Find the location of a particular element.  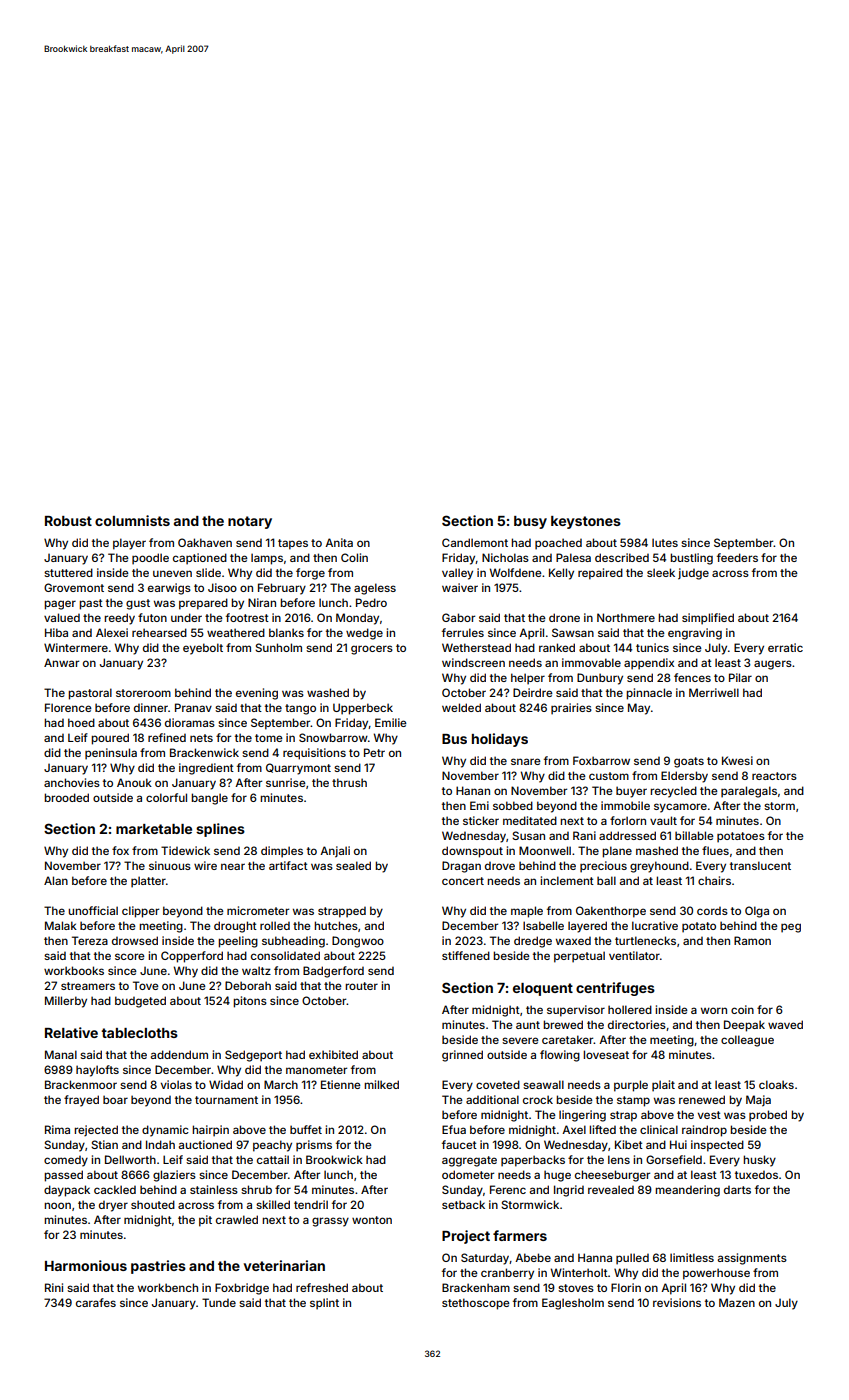

Dragan is located at coordinates (461, 867).
